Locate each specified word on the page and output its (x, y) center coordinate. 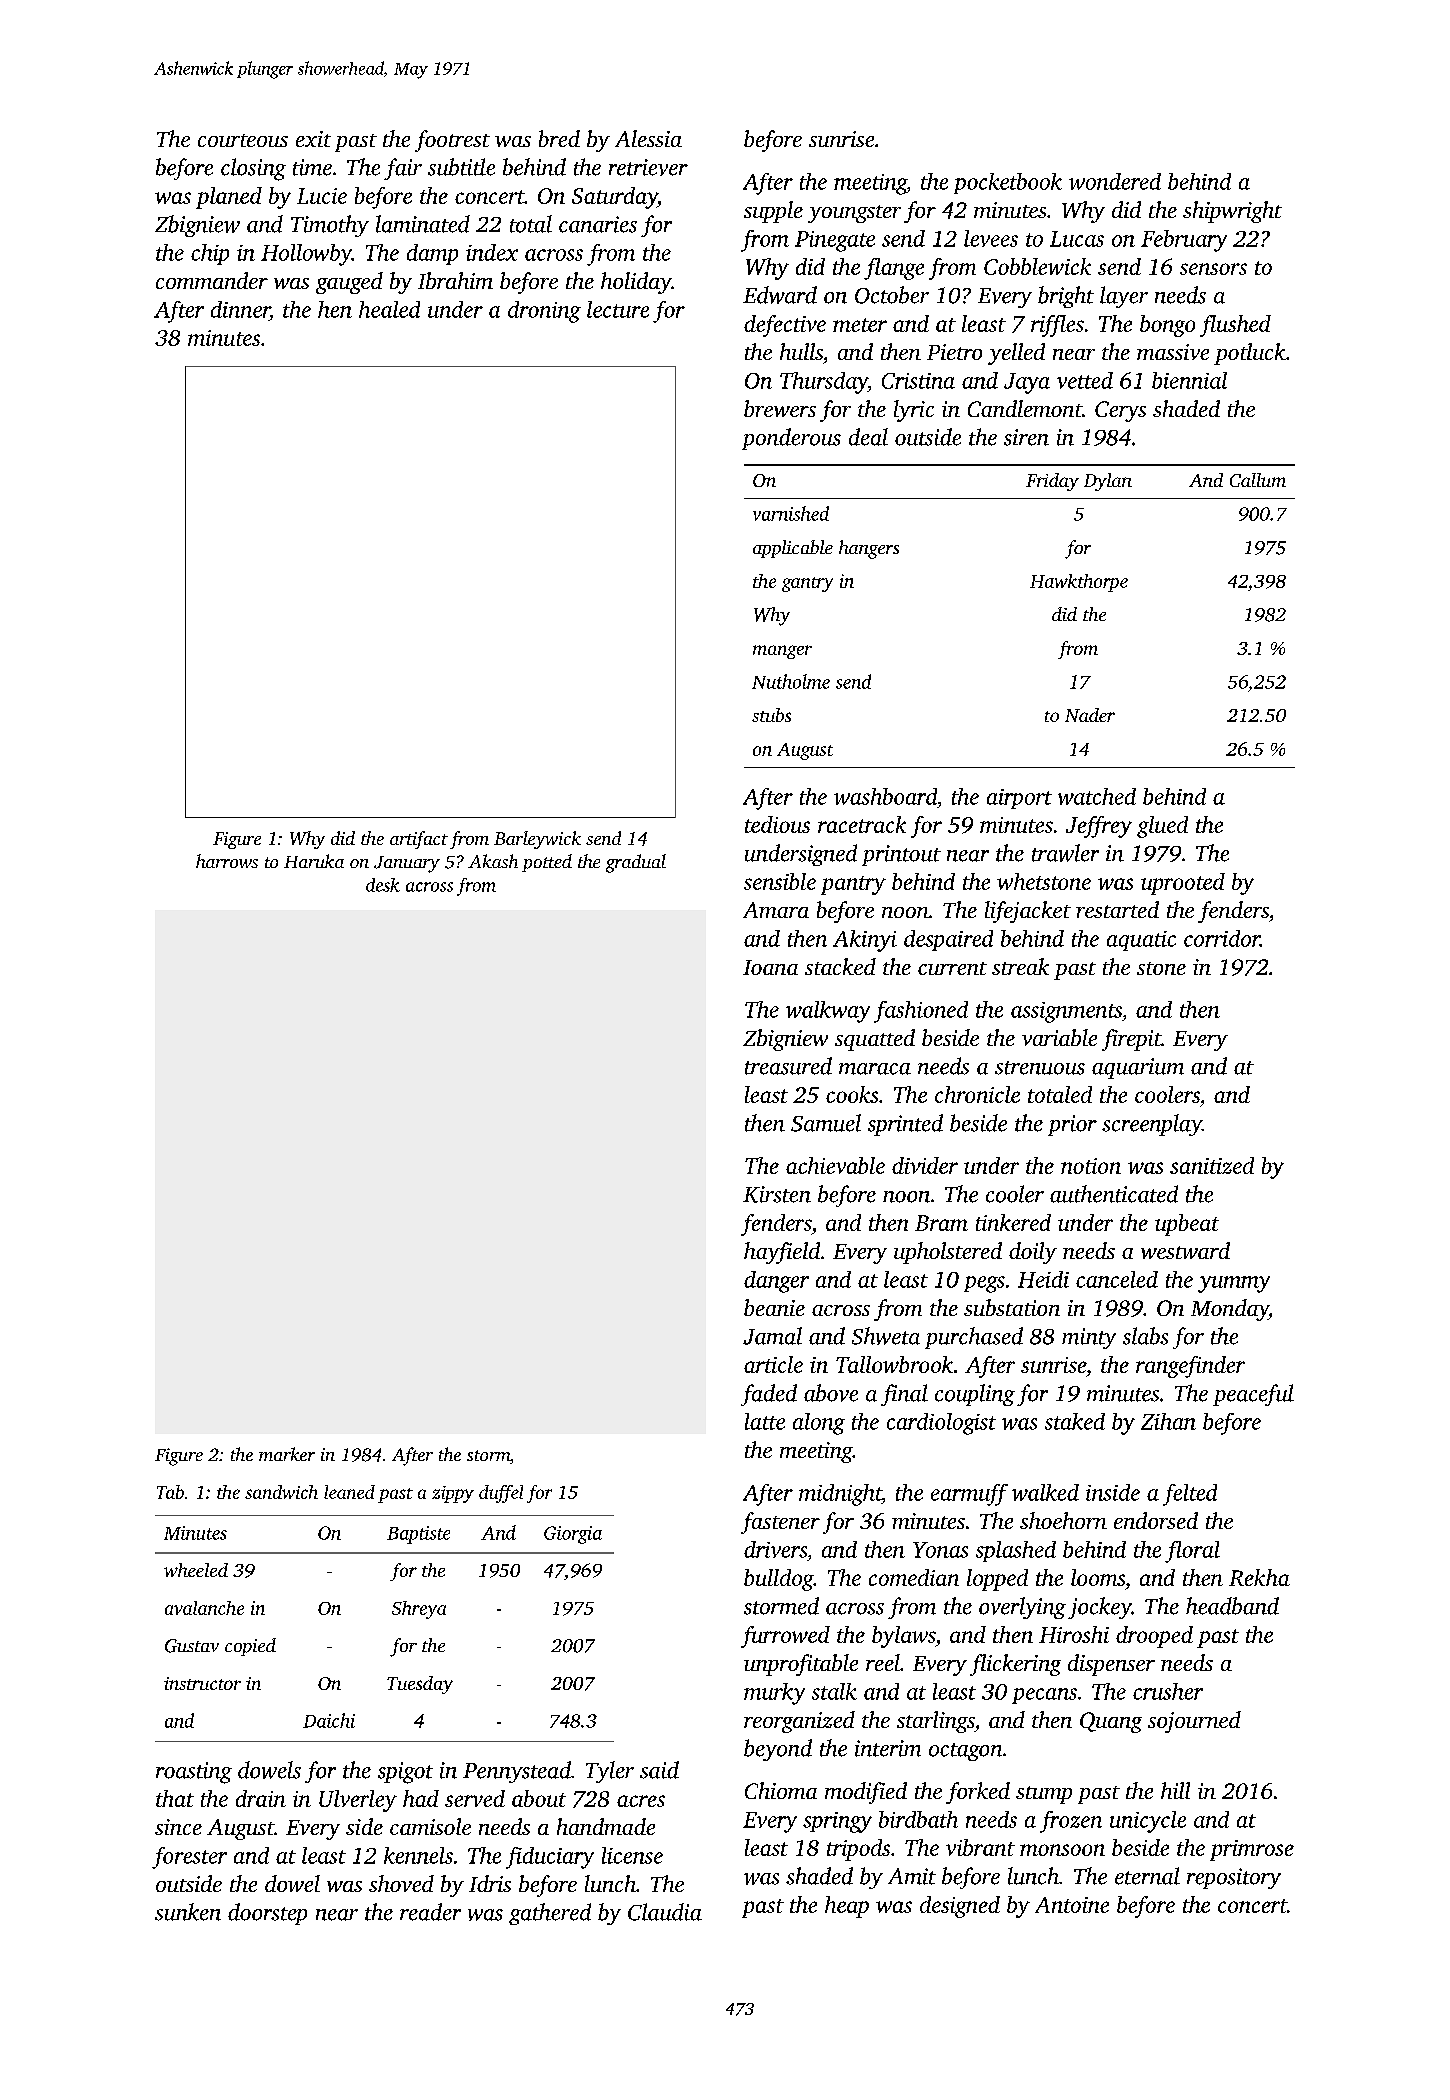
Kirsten (777, 1194)
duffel (501, 1494)
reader (430, 1912)
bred (559, 138)
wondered (1115, 181)
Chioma (781, 1790)
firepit (1131, 1040)
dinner (240, 309)
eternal (1147, 1876)
